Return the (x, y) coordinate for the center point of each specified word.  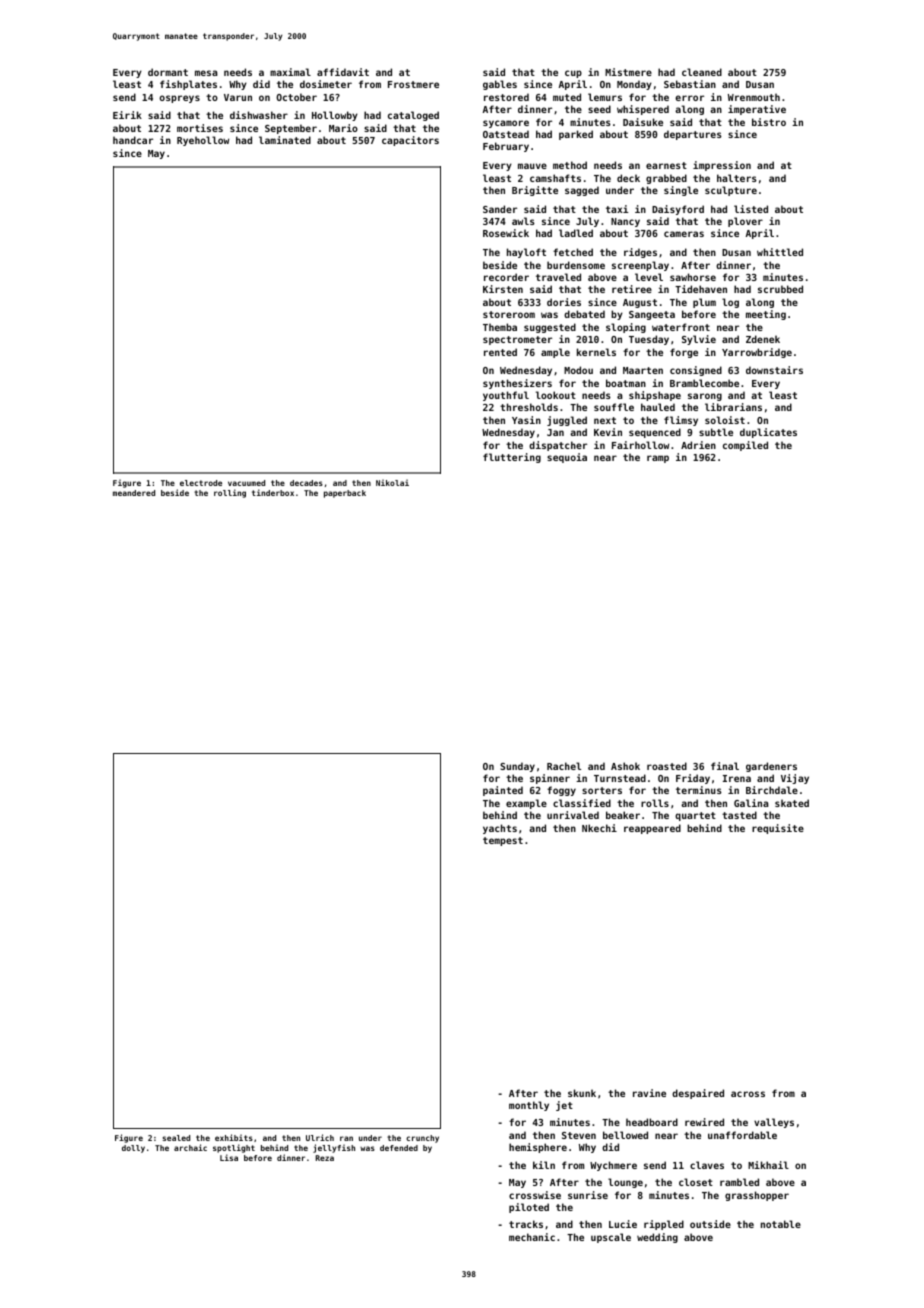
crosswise (535, 1195)
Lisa (229, 1157)
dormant (168, 72)
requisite (778, 829)
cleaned (702, 72)
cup (573, 74)
